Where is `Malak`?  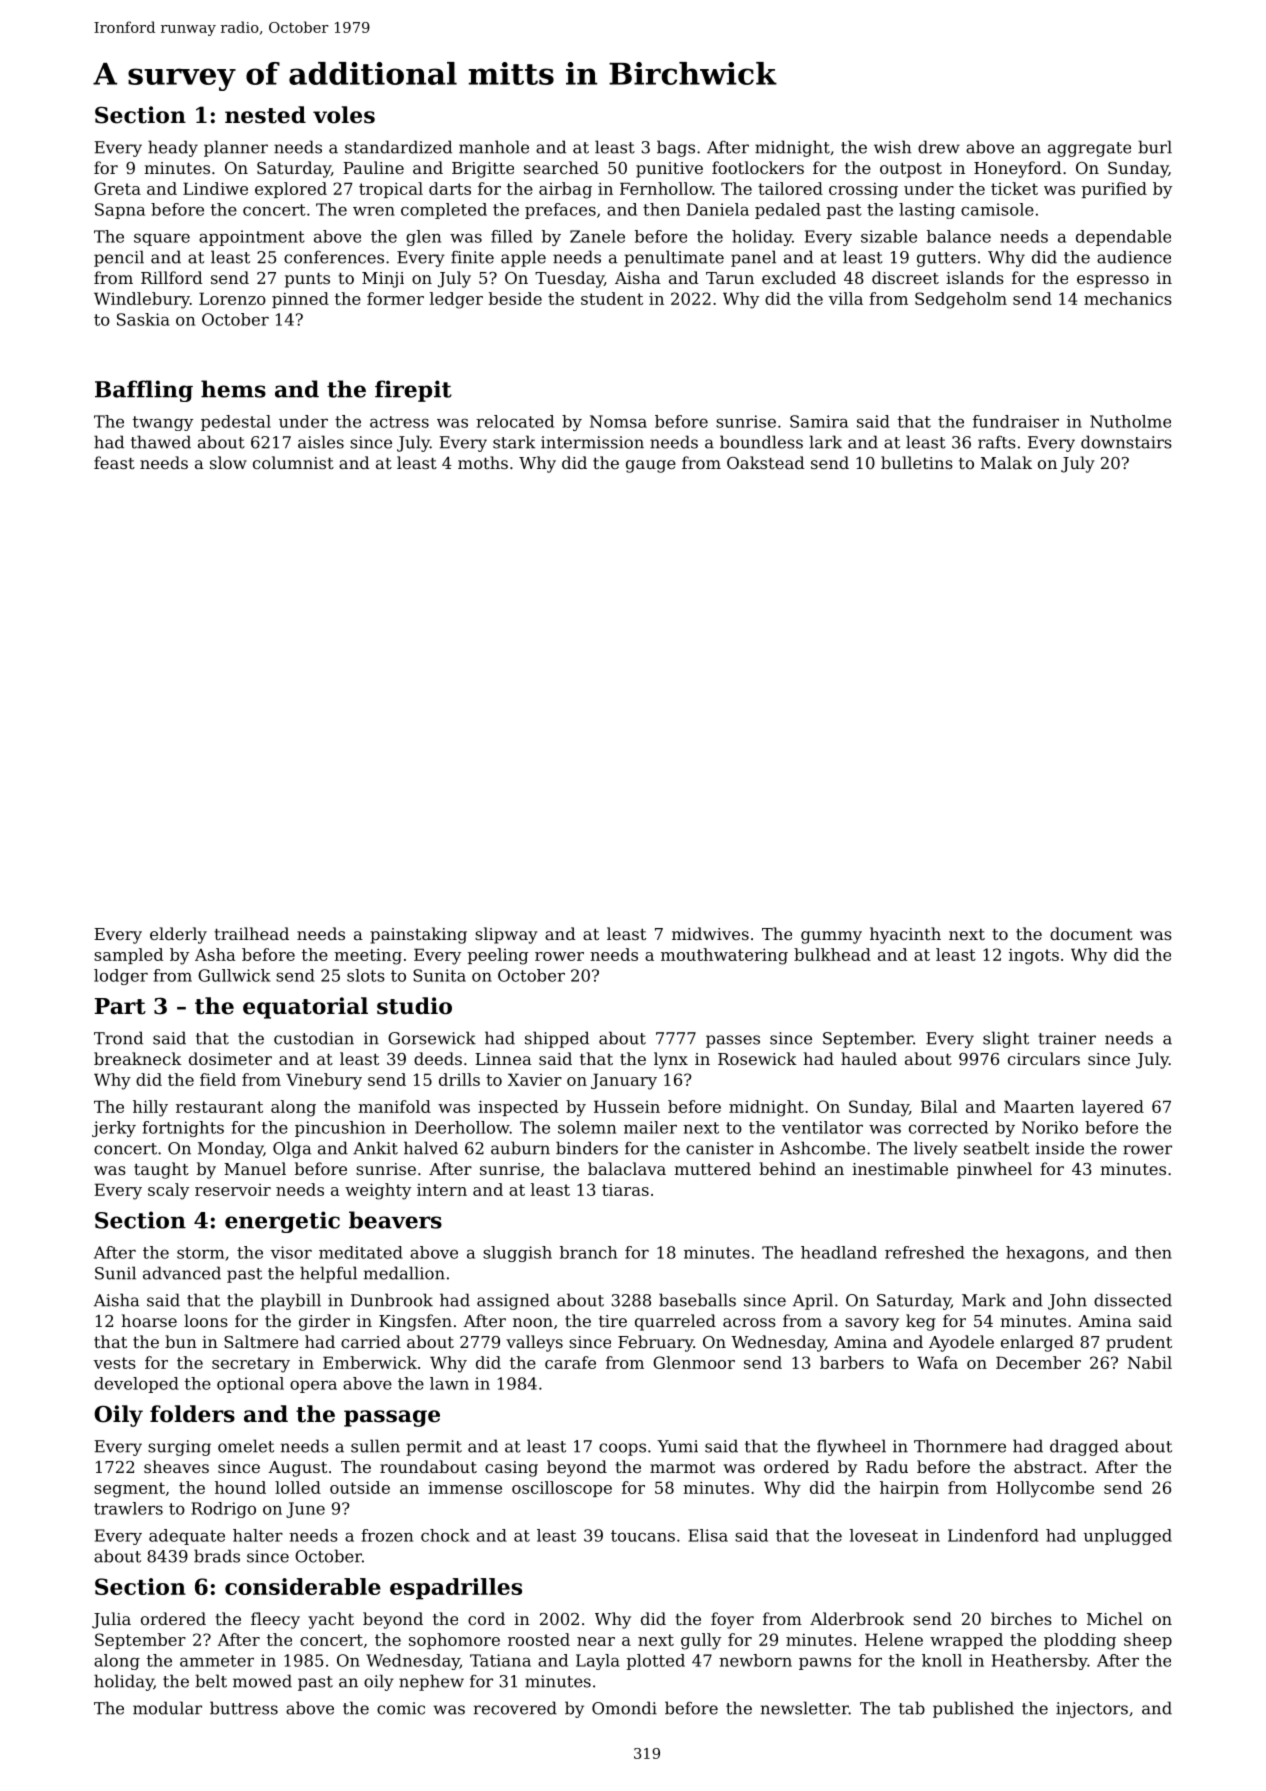 Malak is located at coordinates (1006, 462).
